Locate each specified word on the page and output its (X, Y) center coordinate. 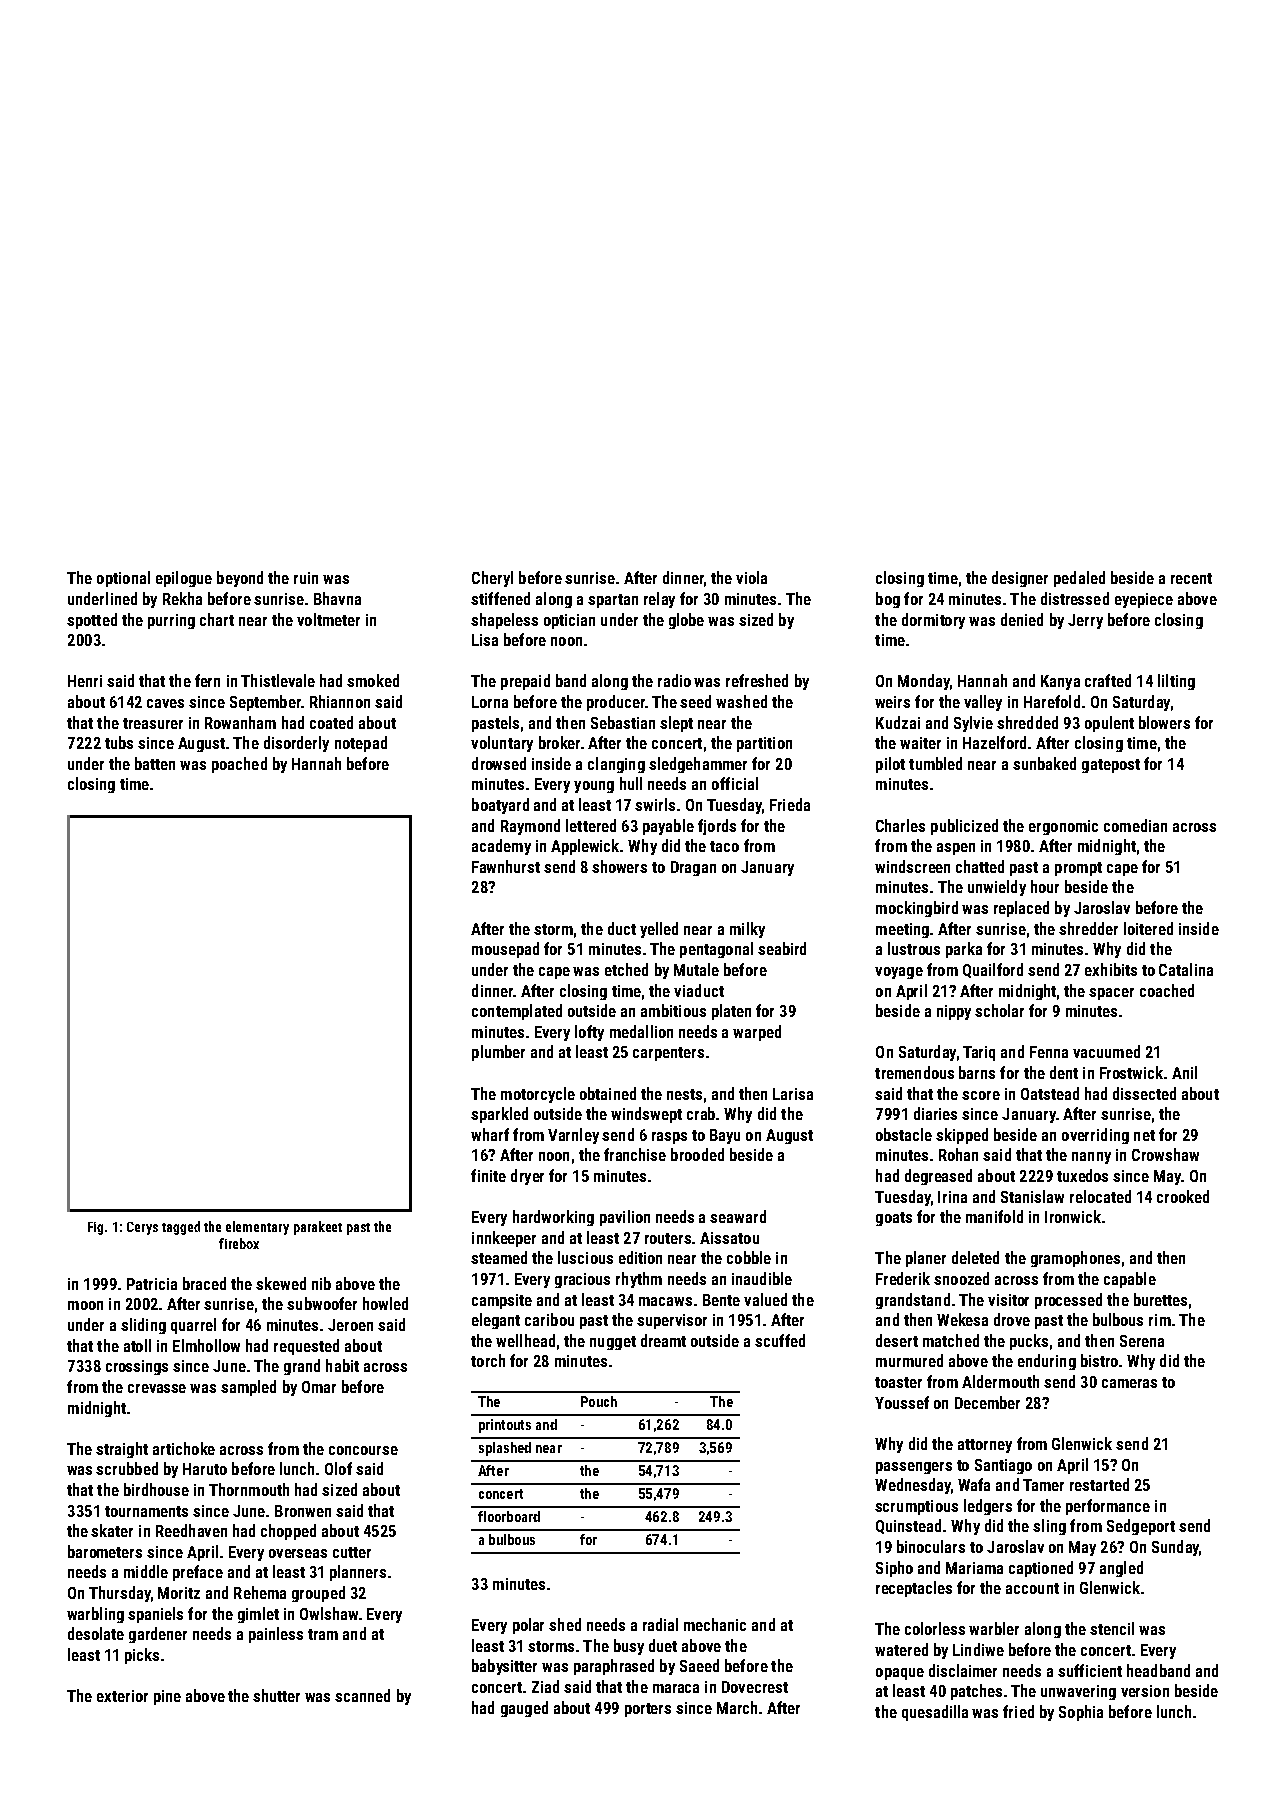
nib (321, 1283)
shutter (276, 1695)
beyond (240, 579)
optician (569, 621)
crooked (1183, 1196)
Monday (924, 682)
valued (765, 1299)
